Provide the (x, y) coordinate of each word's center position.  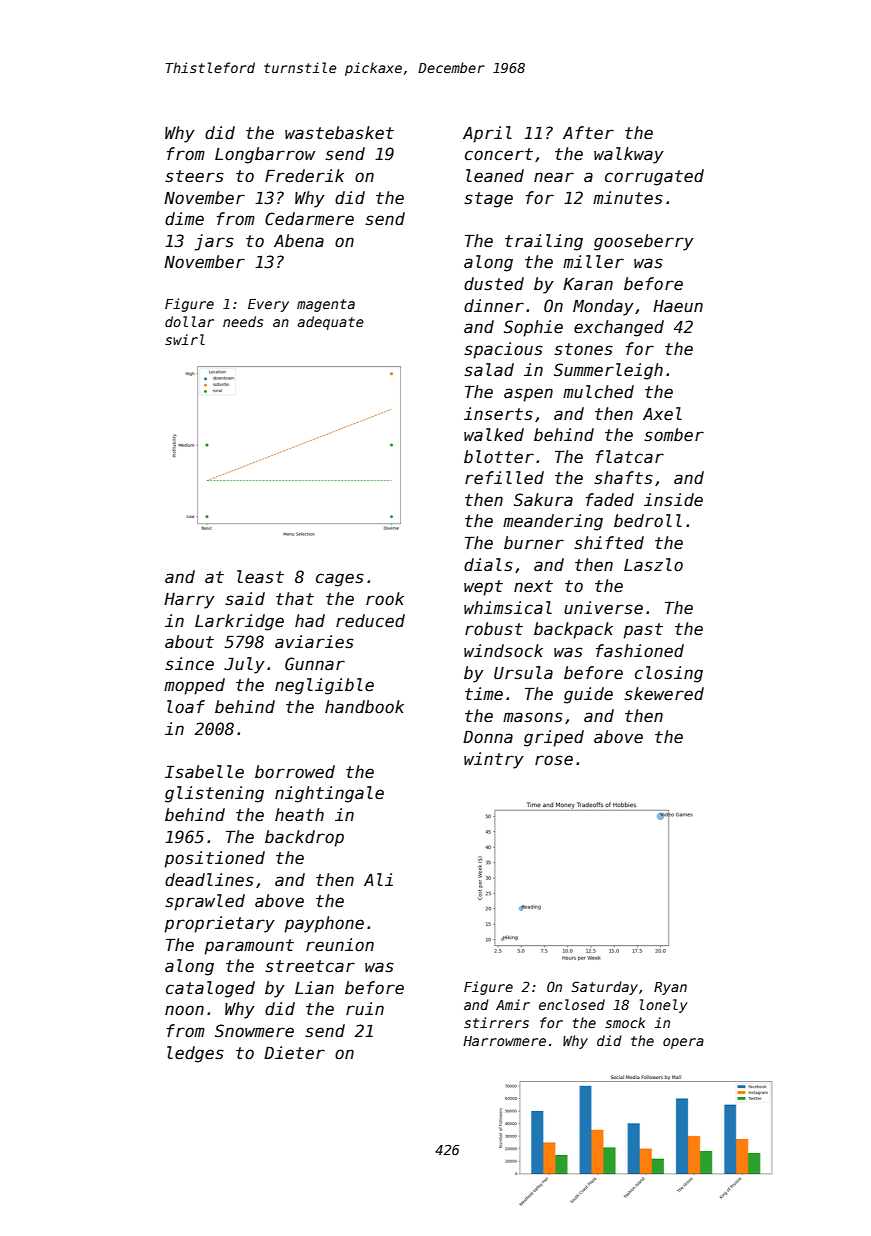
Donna (488, 737)
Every (268, 305)
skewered (664, 694)
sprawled (205, 902)
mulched (598, 392)
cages (340, 580)
